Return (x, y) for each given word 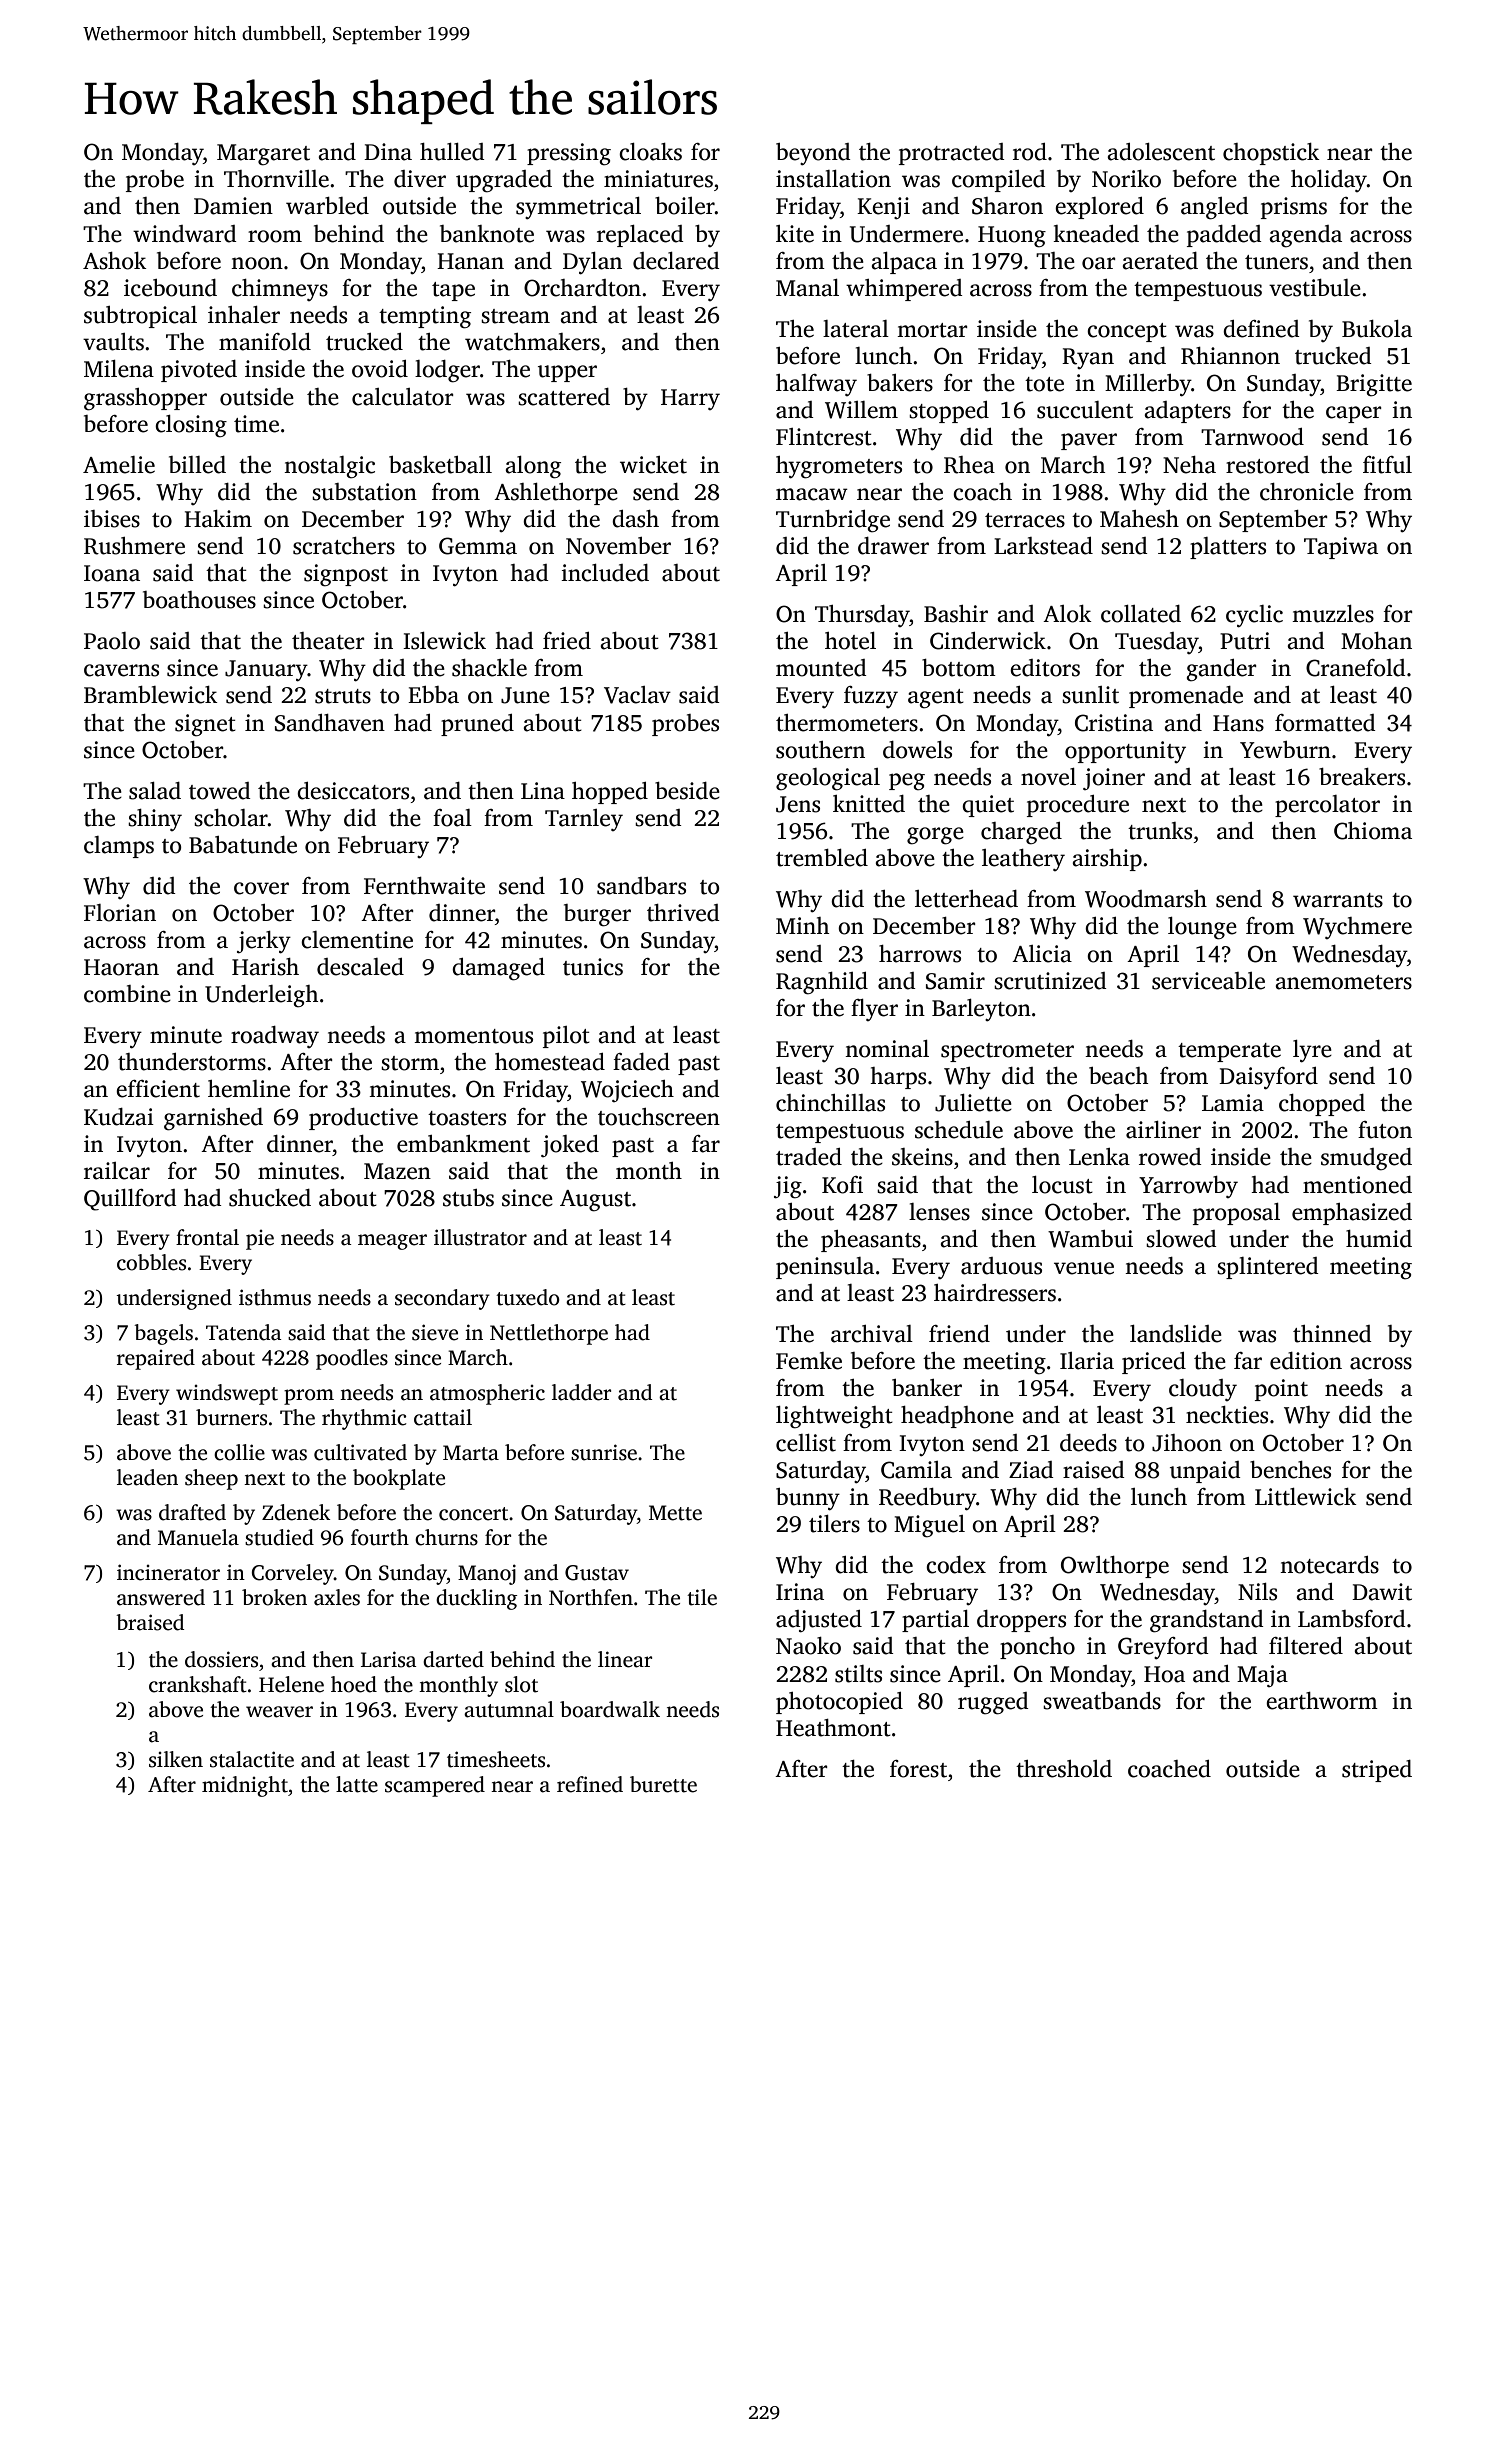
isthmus (275, 1297)
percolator (1327, 806)
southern (820, 750)
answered (161, 1597)
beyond (813, 154)
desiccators (353, 791)
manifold (265, 342)
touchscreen (659, 1117)
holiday (1329, 181)
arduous (1001, 1266)
